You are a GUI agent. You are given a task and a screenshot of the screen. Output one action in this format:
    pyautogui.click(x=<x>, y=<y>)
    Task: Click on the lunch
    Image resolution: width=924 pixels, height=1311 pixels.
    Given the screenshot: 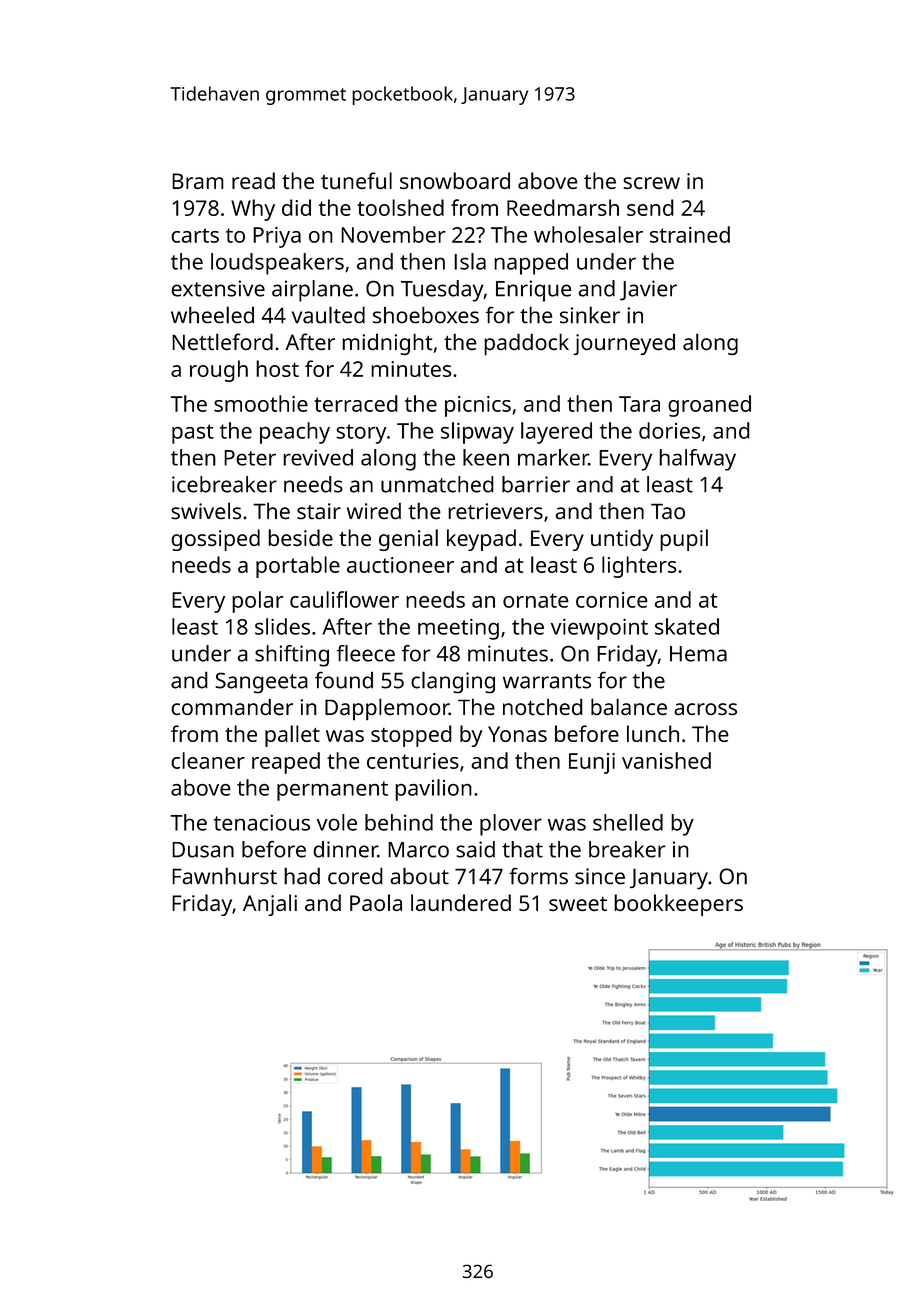 What is the action you would take?
    pyautogui.click(x=653, y=733)
